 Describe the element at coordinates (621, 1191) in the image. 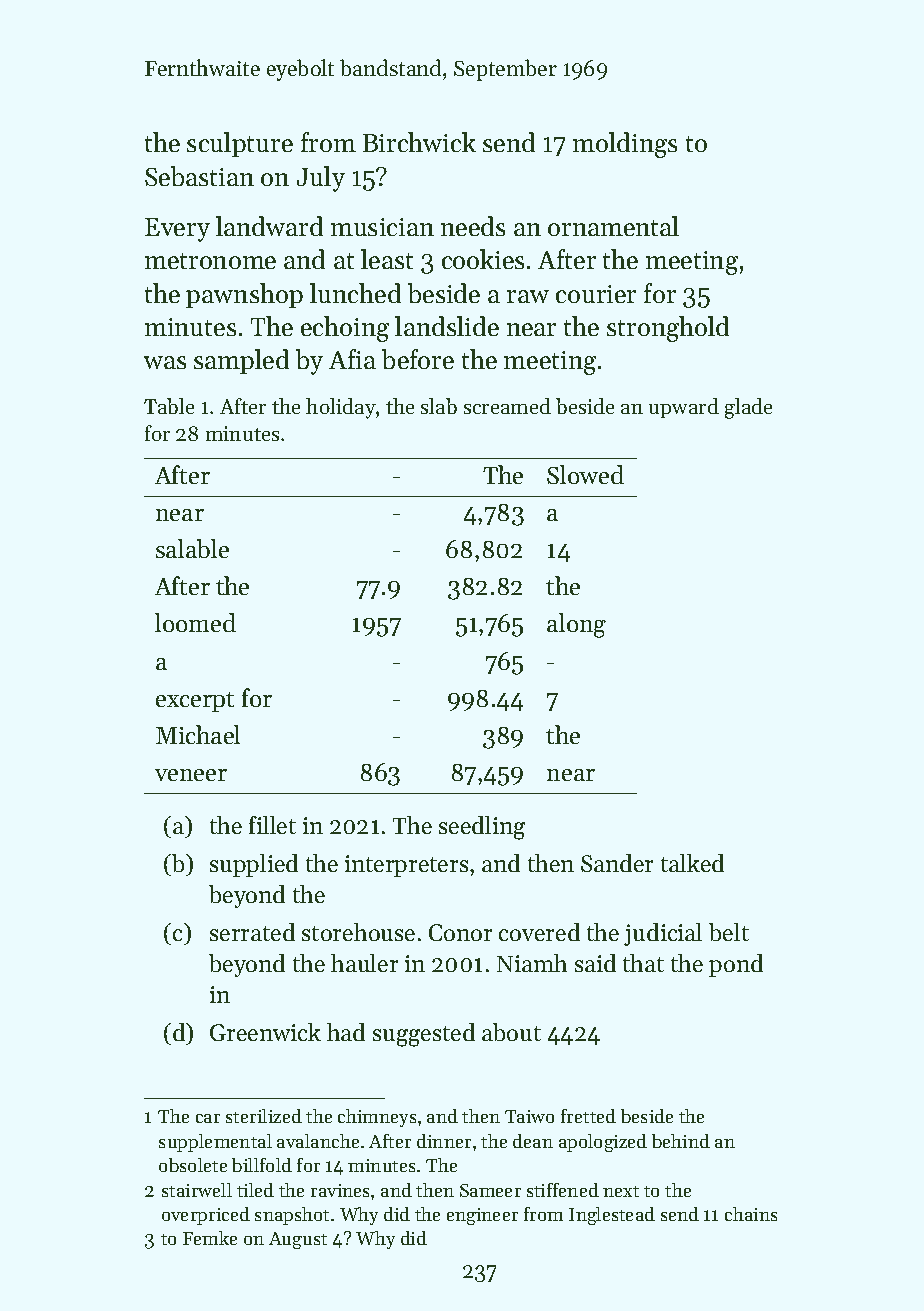

I see `next` at that location.
